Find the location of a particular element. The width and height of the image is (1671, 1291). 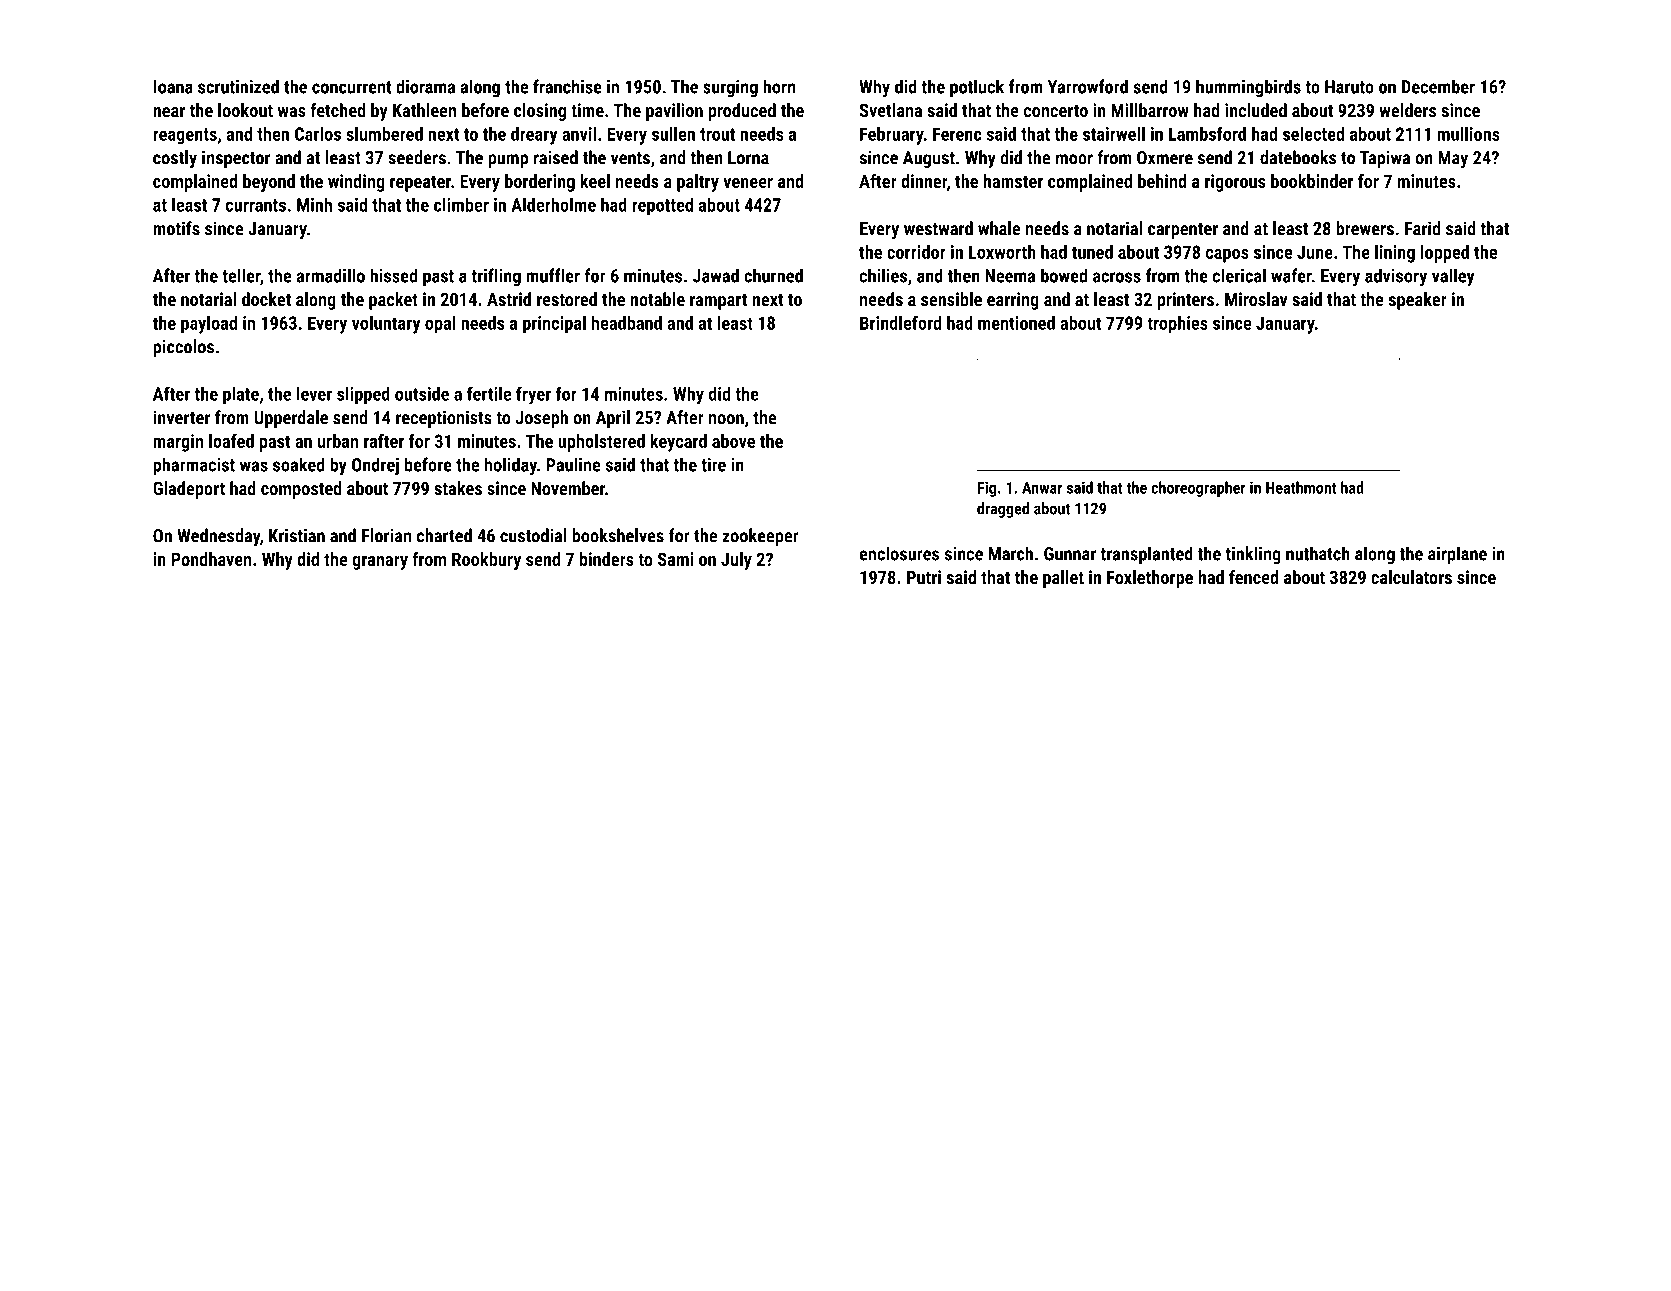

above is located at coordinates (733, 441).
